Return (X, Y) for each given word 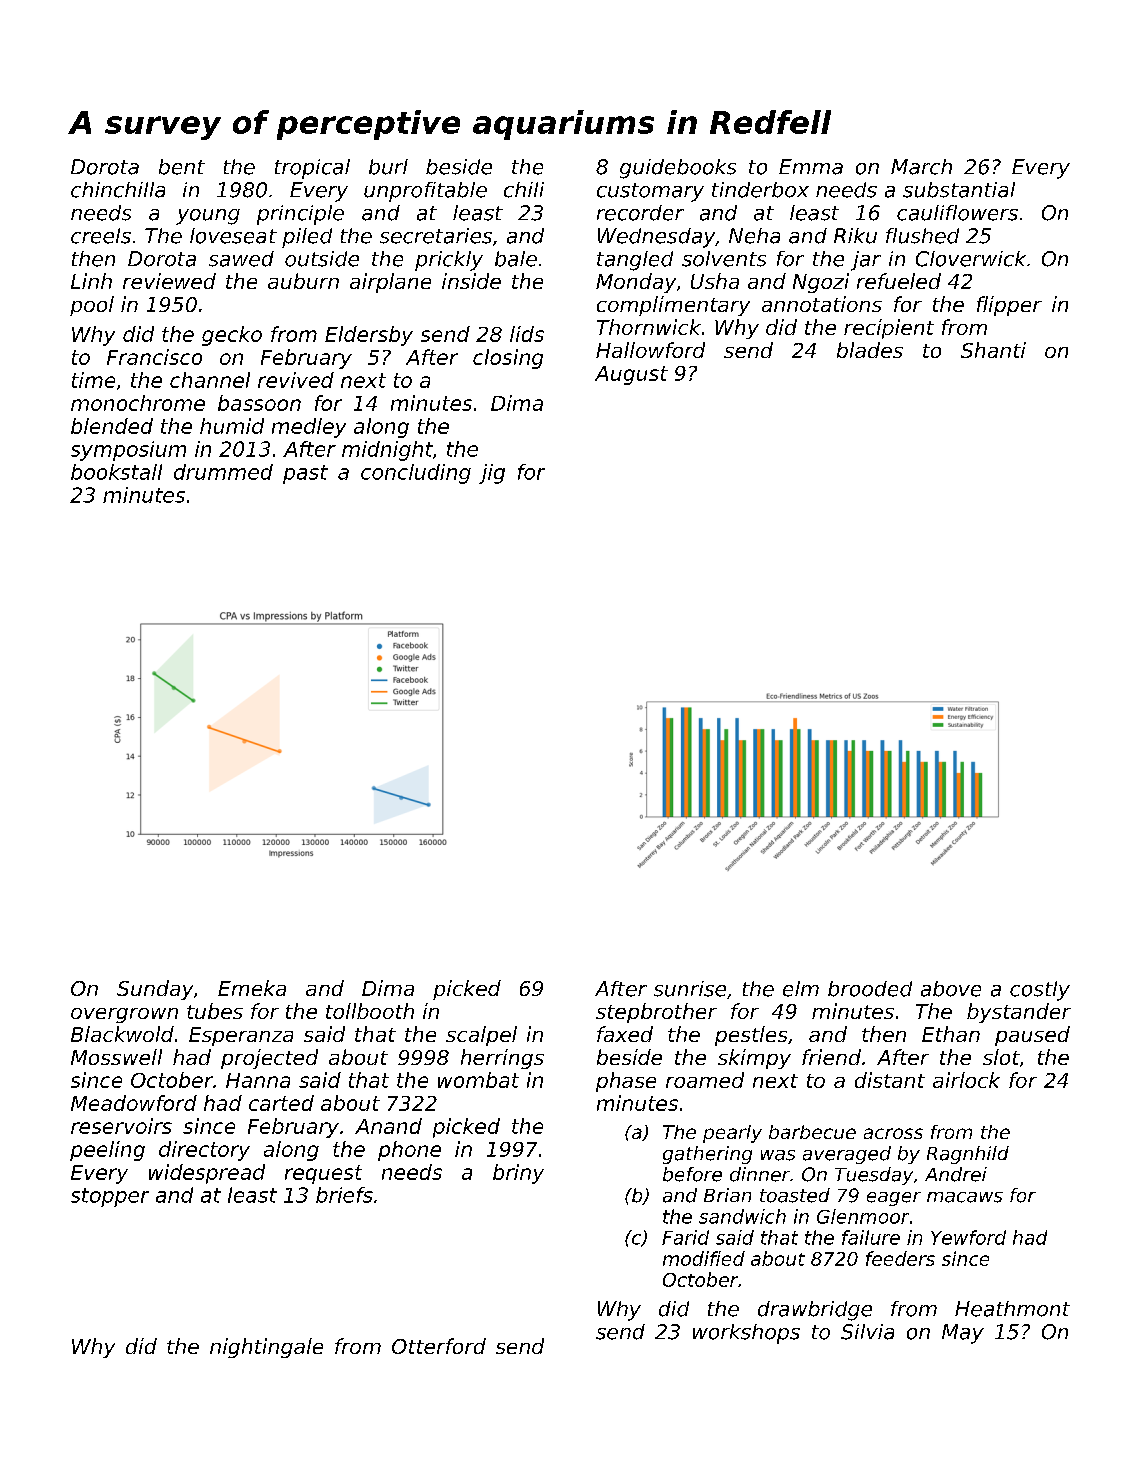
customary (650, 192)
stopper (110, 1197)
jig (492, 474)
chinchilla (118, 190)
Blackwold (122, 1034)
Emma (811, 167)
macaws (965, 1197)
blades (870, 350)
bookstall (116, 472)
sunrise (690, 989)
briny (518, 1174)
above (951, 989)
